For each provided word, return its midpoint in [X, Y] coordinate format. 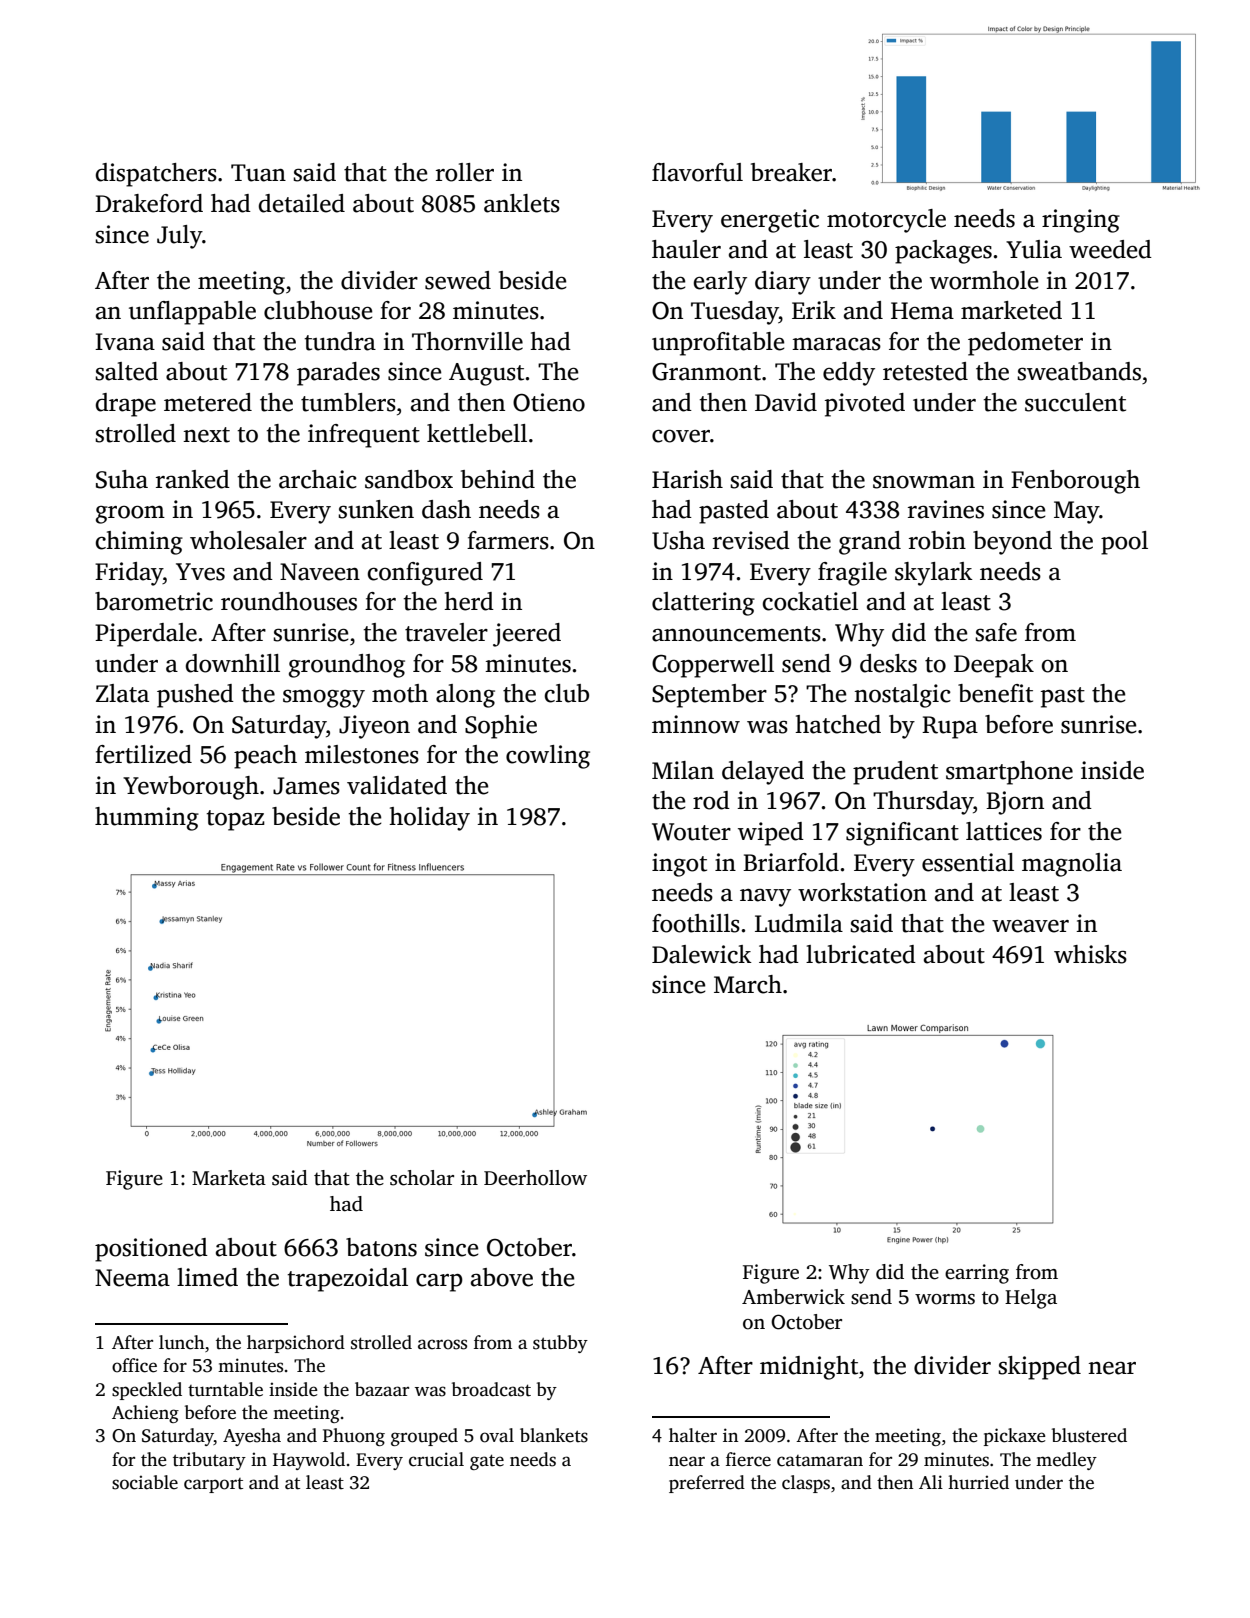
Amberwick [793, 1297]
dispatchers [156, 175]
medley [1066, 1461]
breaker [791, 172]
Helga [1031, 1299]
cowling [548, 757]
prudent [895, 773]
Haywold [309, 1461]
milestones [362, 754]
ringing [1081, 221]
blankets [554, 1435]
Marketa [229, 1178]
